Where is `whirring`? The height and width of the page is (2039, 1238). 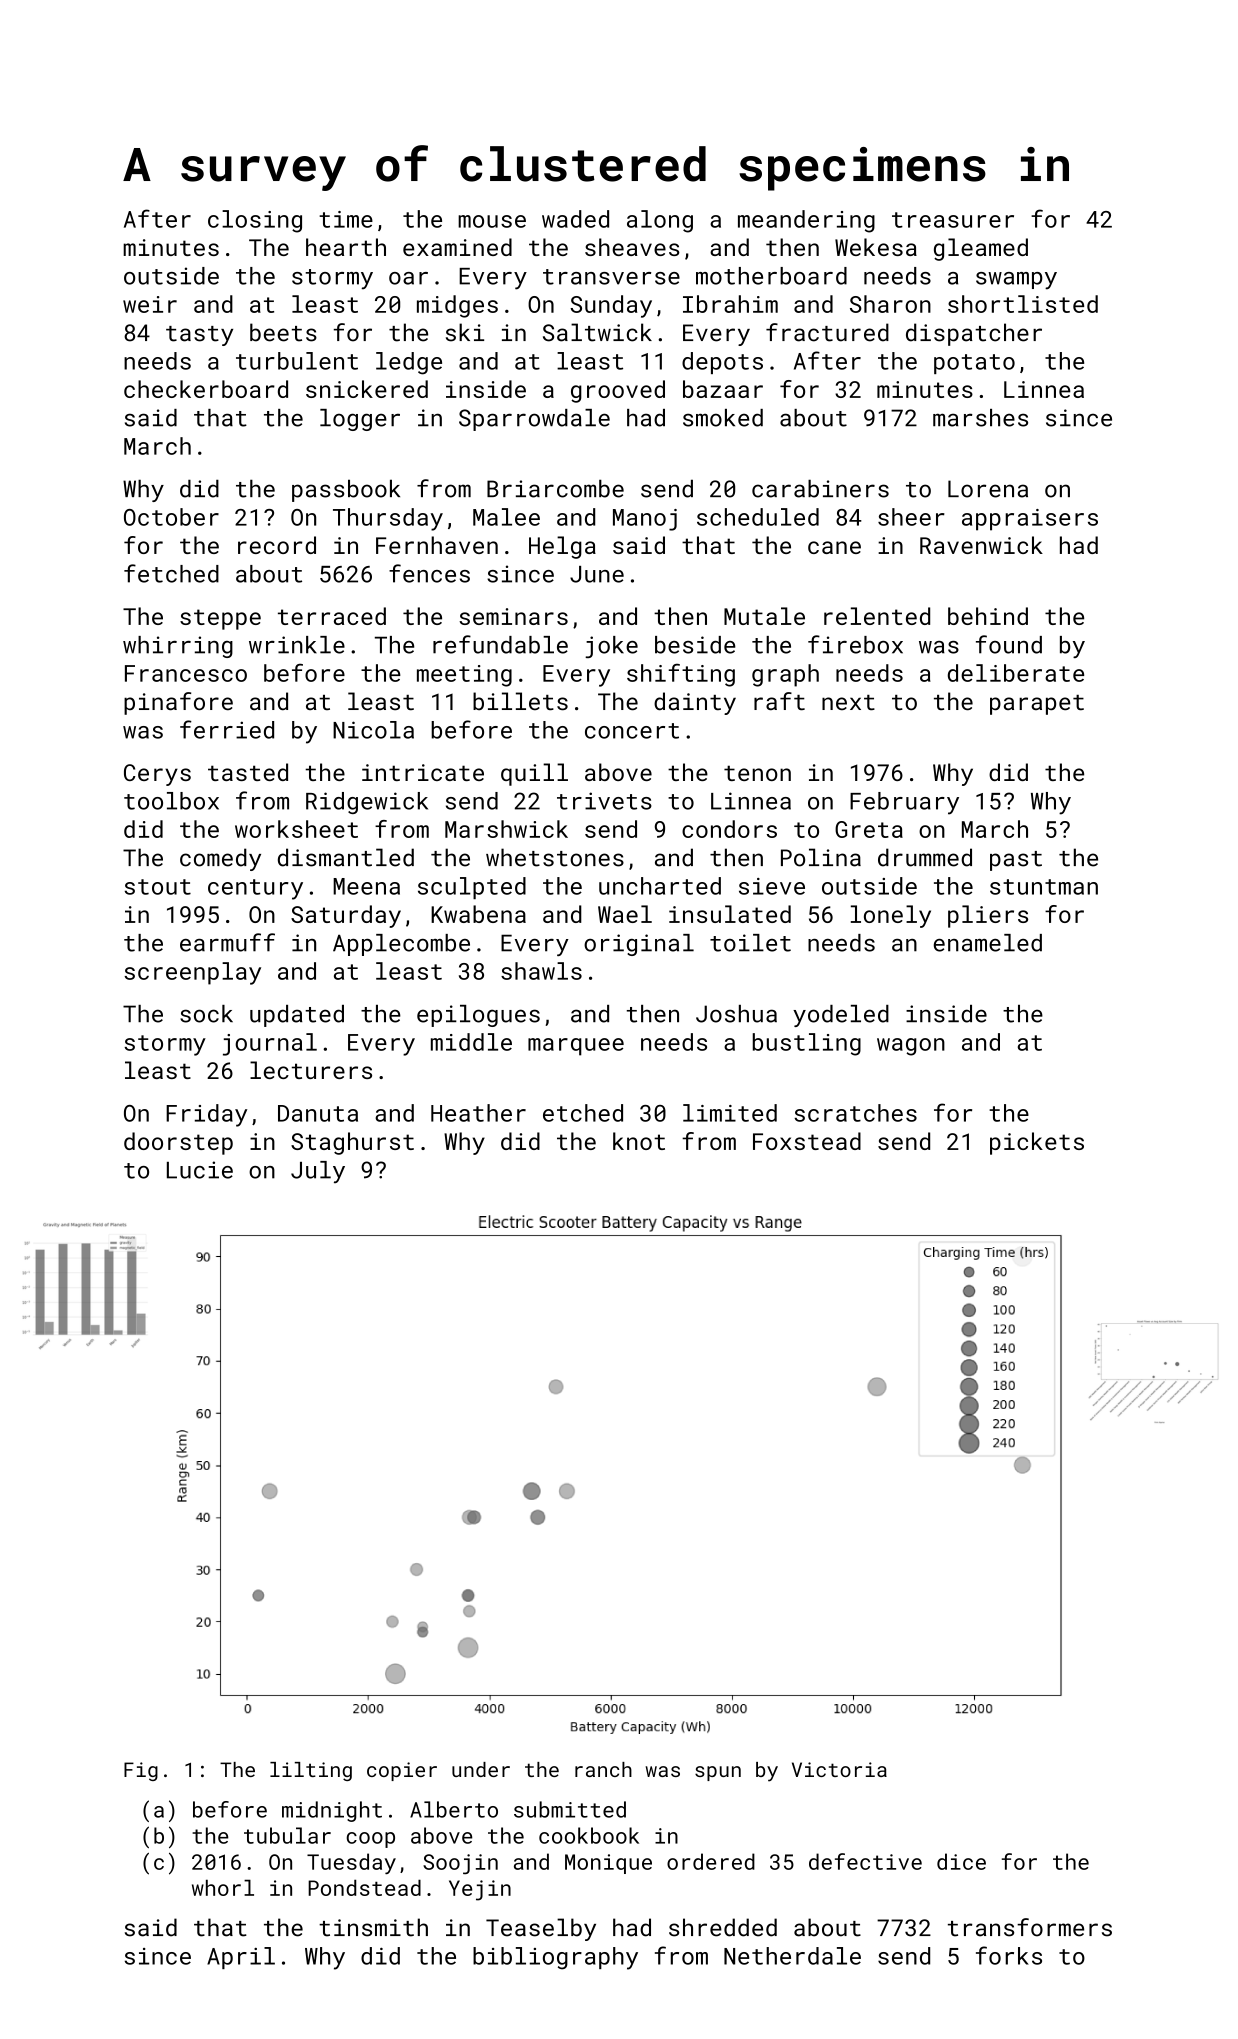
whirring is located at coordinates (178, 647).
